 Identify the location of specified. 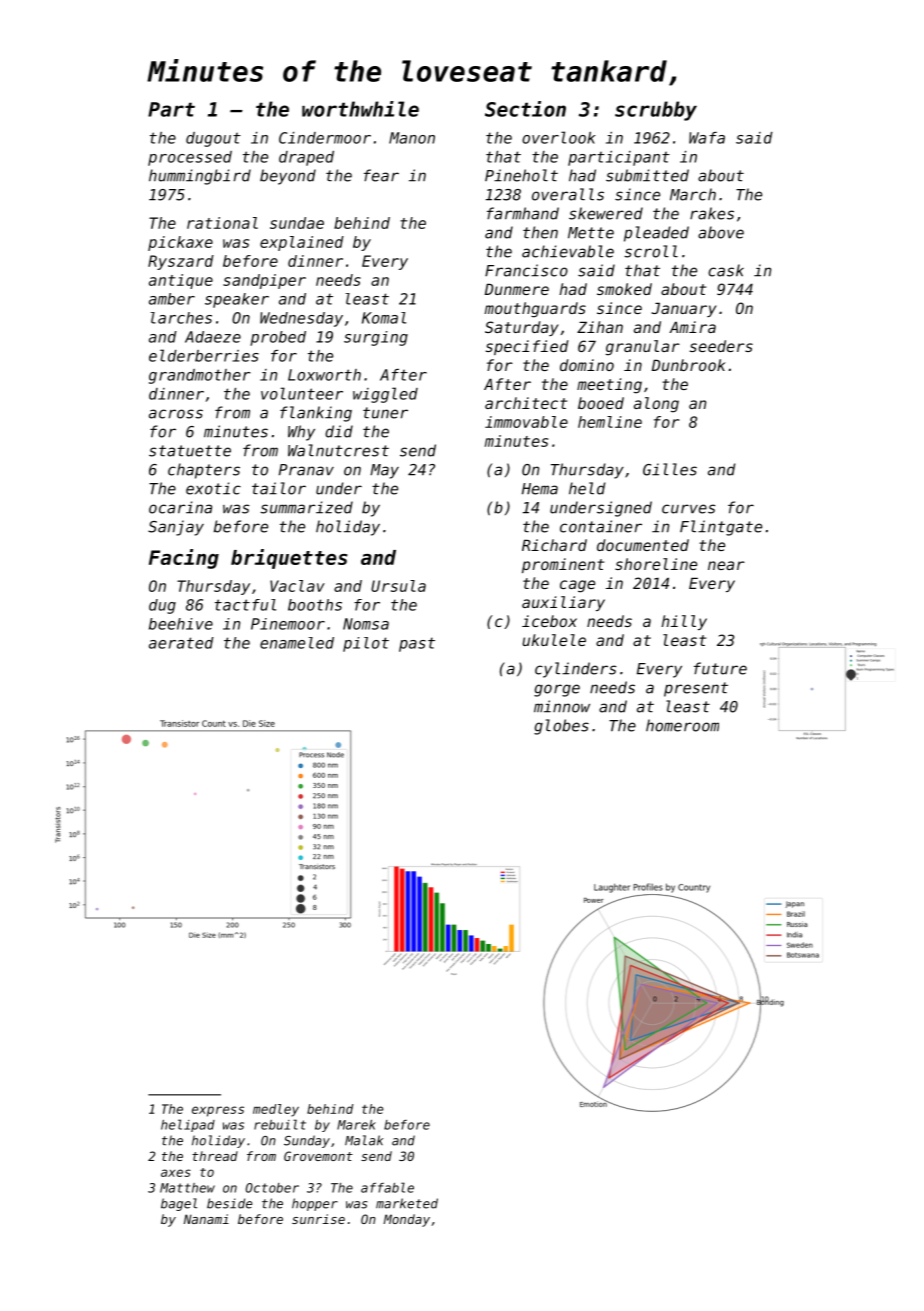
(527, 347).
